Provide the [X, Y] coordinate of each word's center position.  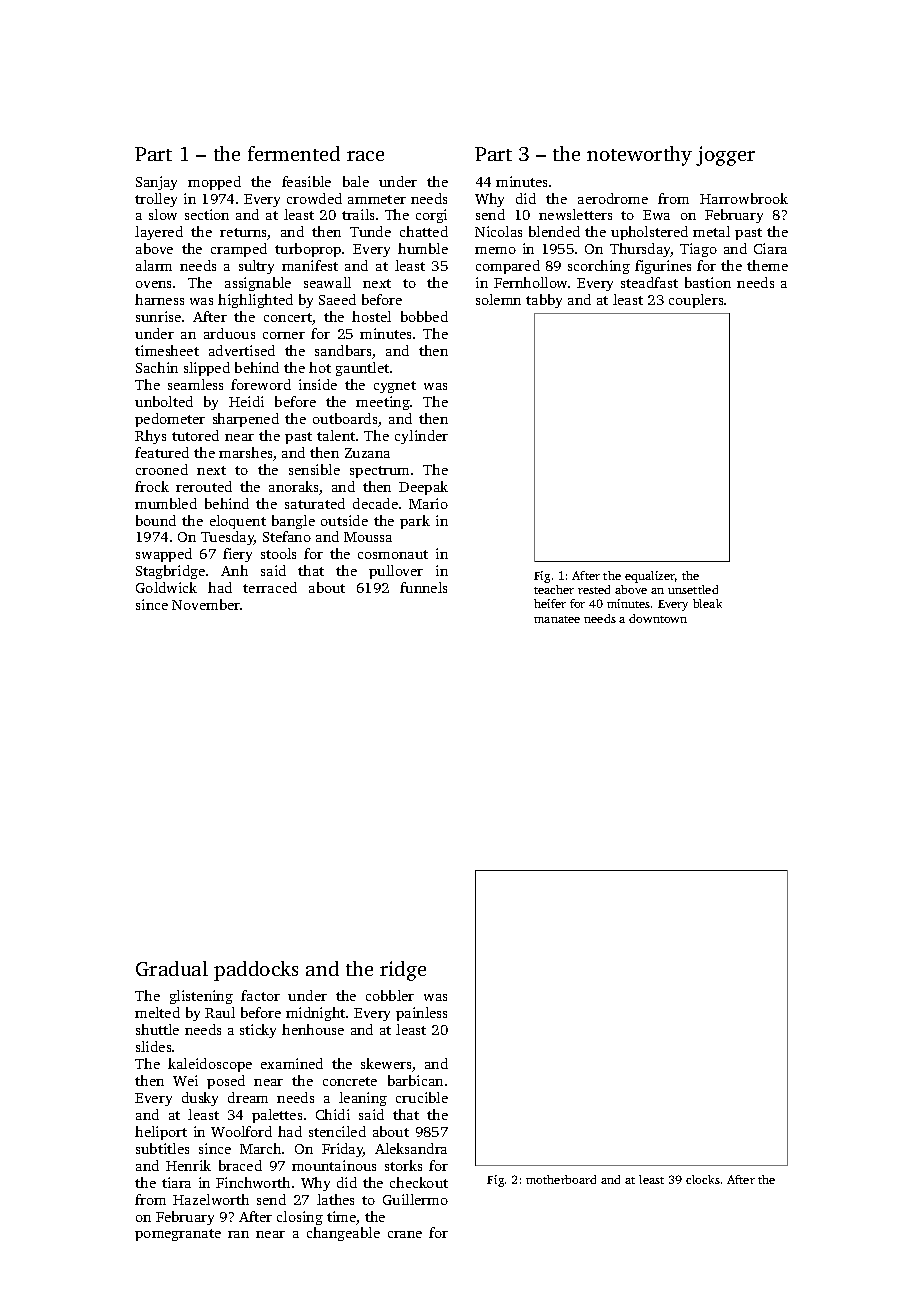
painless [421, 1014]
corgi [431, 216]
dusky [200, 1099]
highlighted [255, 301]
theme [767, 265]
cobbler [390, 995]
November [206, 604]
